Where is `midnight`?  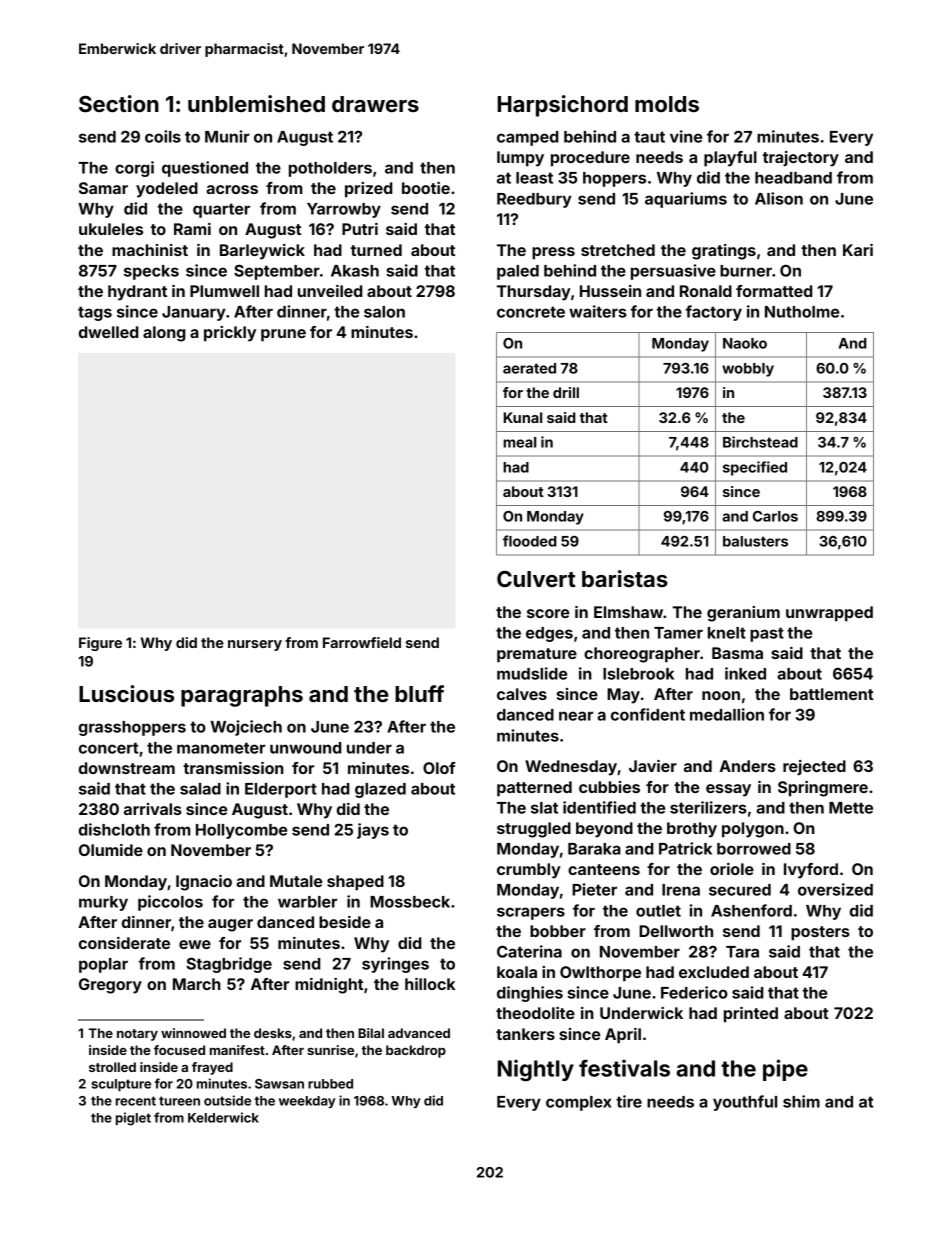
midnight is located at coordinates (329, 986).
